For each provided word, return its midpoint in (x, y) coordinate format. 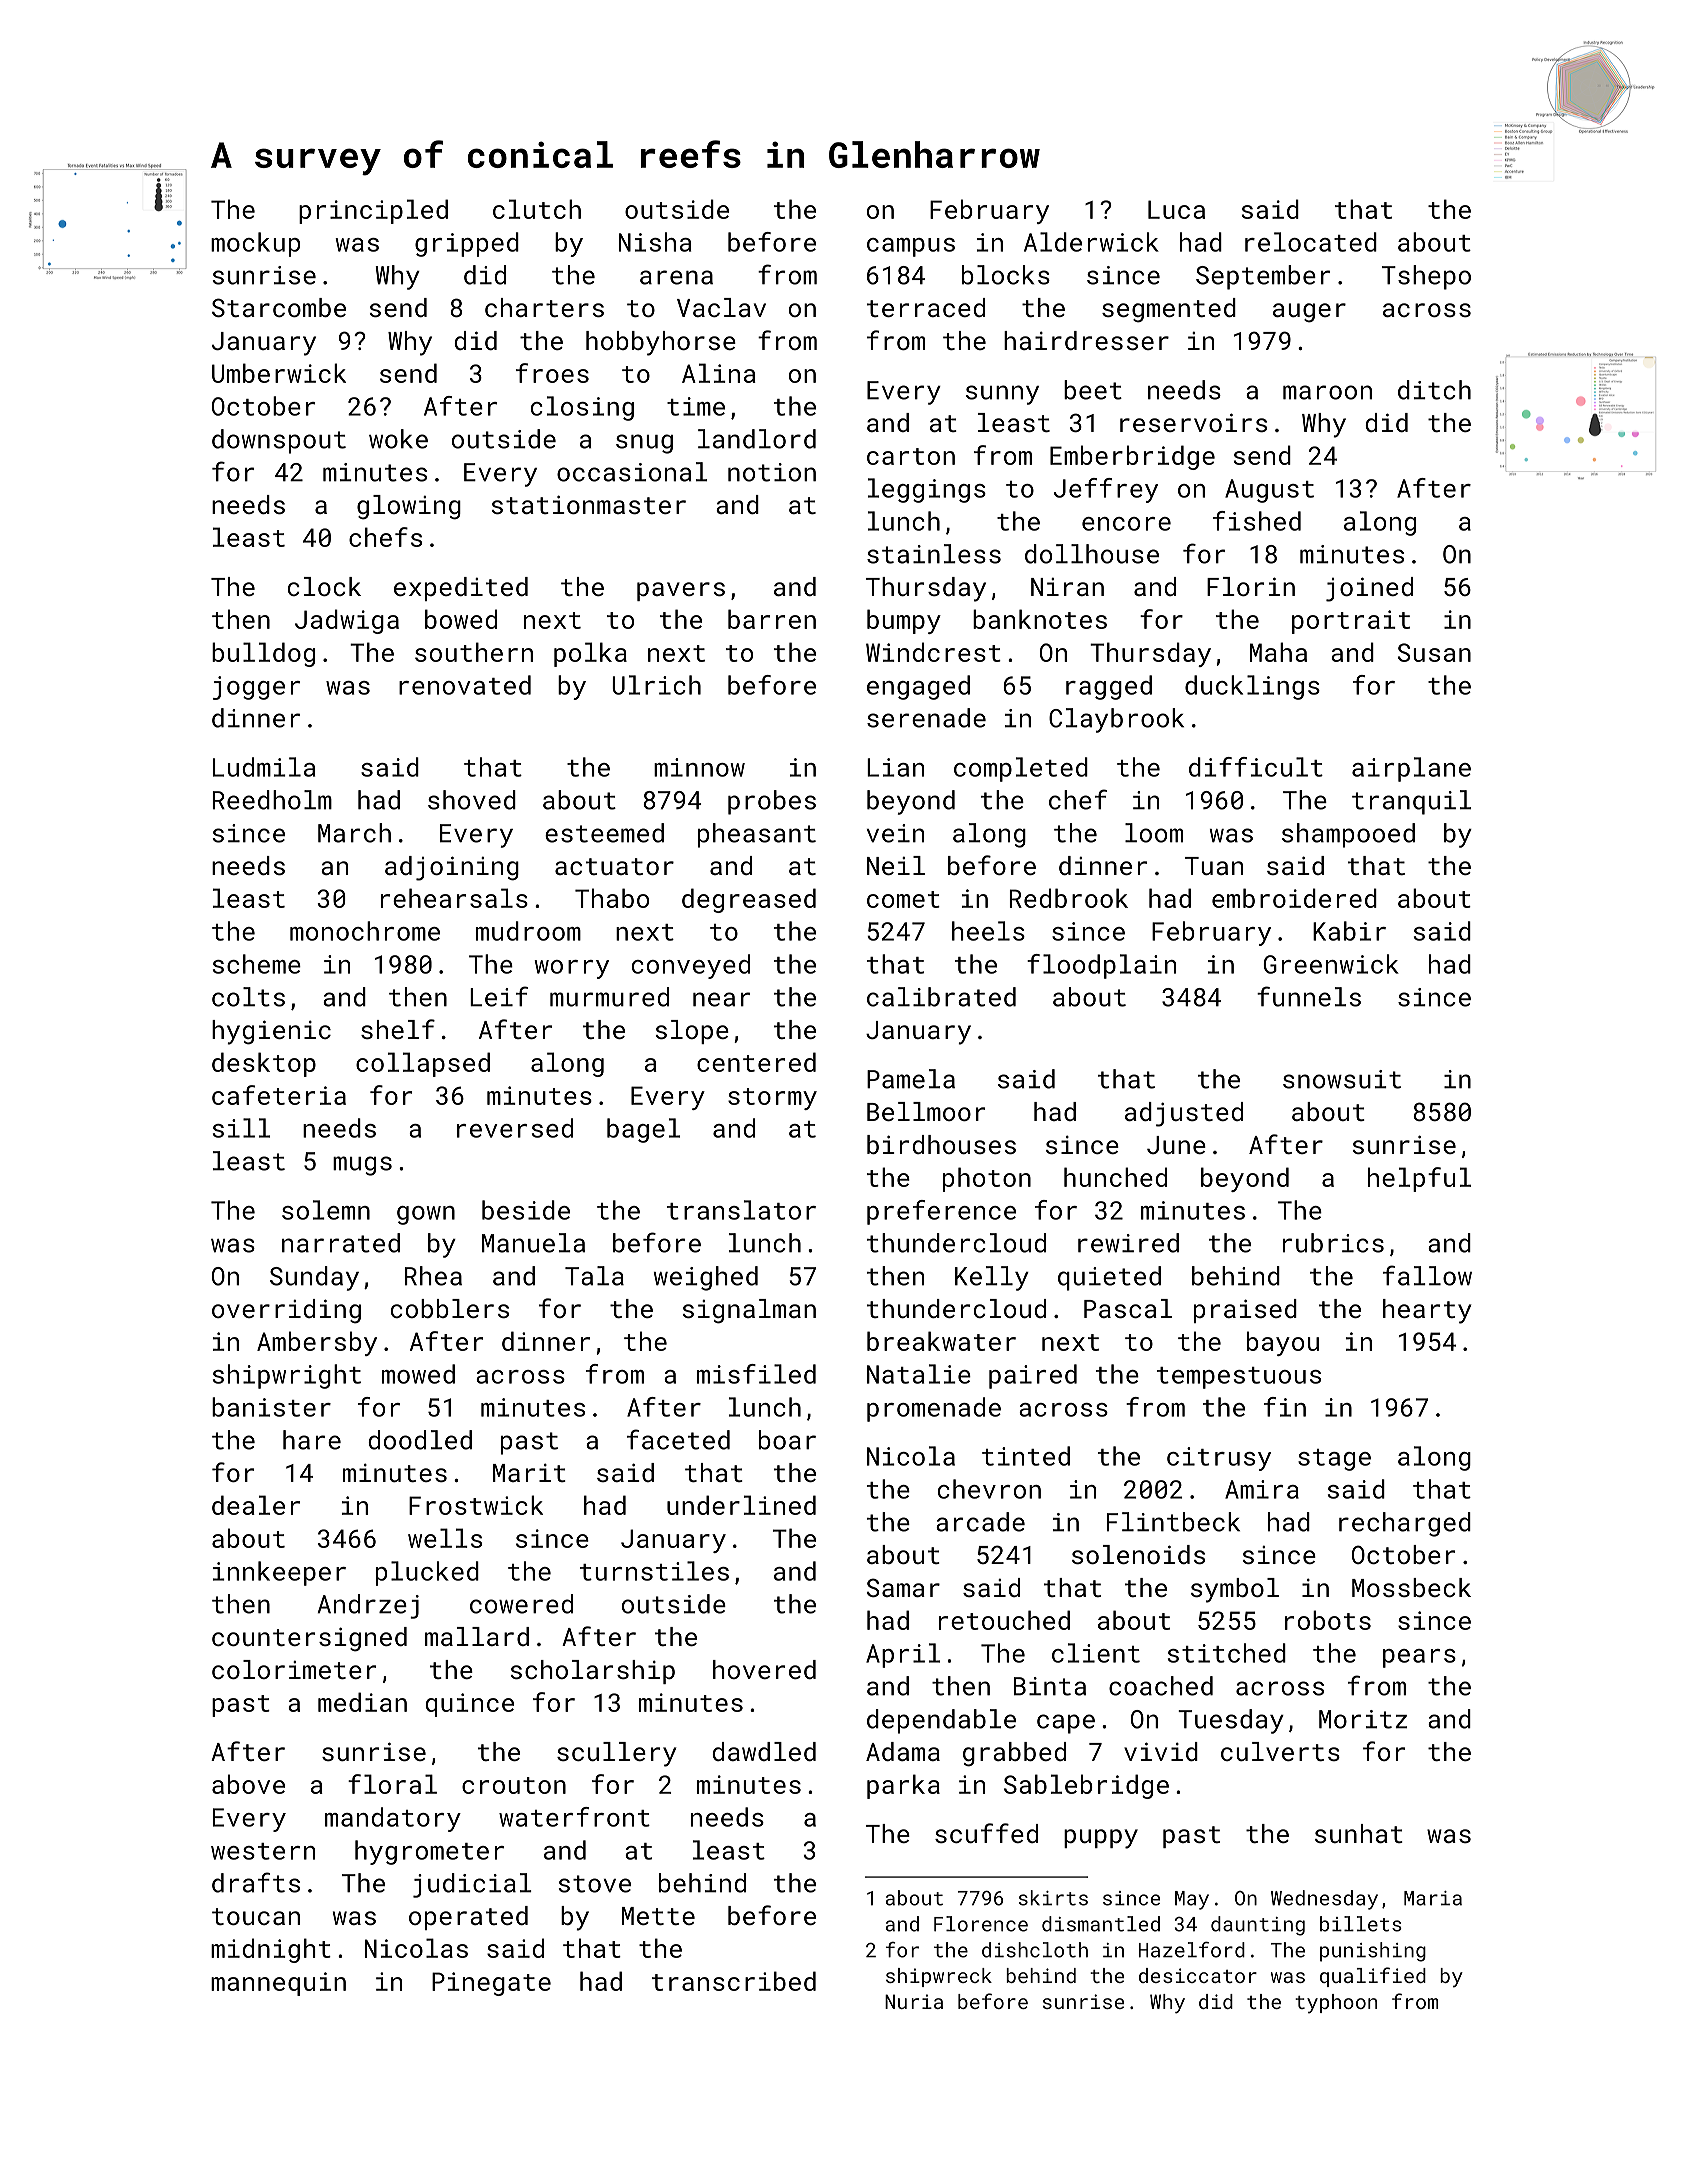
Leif (499, 996)
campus (911, 247)
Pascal (1128, 1308)
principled (373, 211)
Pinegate (491, 1984)
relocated (1311, 242)
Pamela (911, 1079)
